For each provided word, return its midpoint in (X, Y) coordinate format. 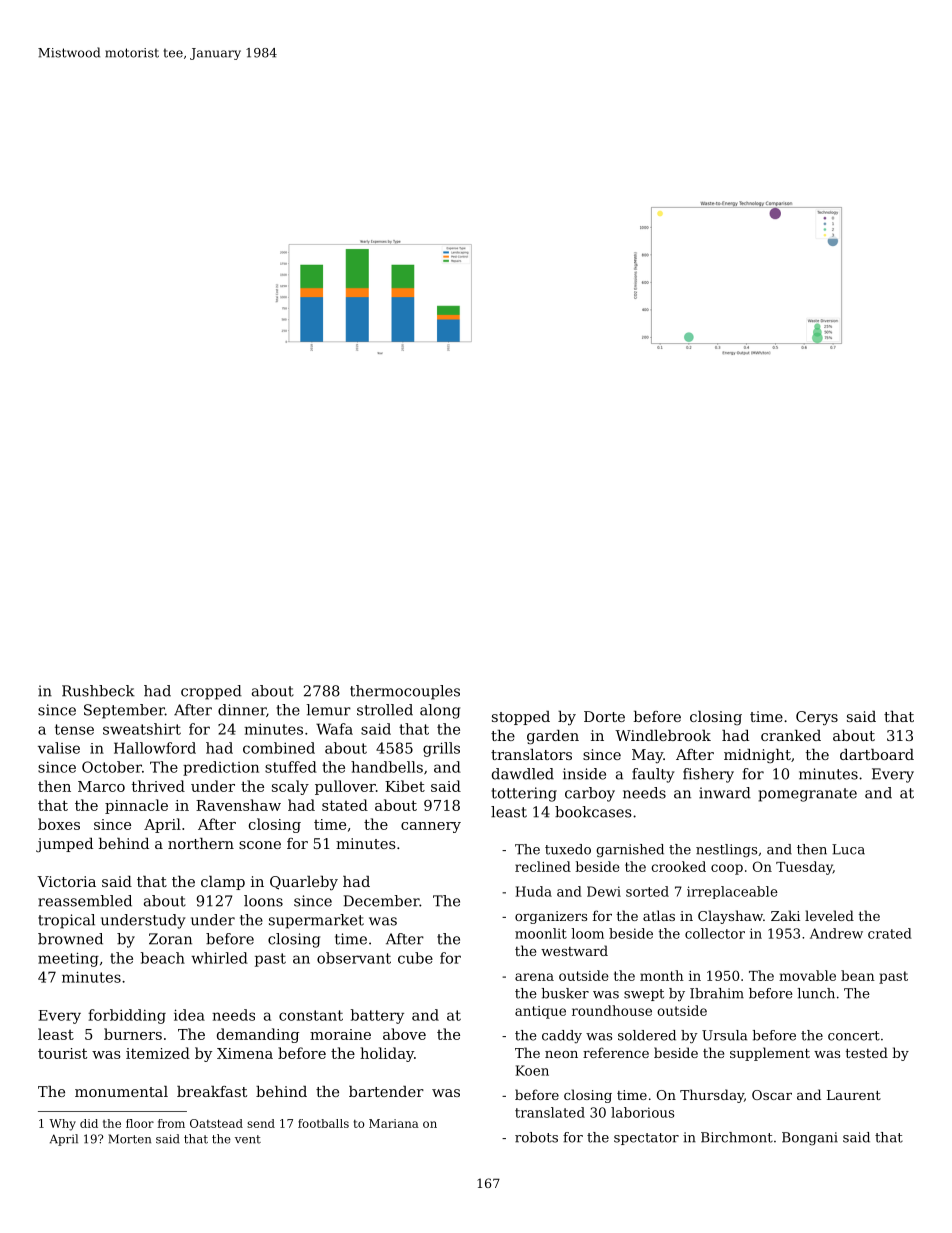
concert (854, 1036)
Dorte (604, 716)
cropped (211, 692)
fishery (708, 775)
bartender (386, 1091)
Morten (130, 1139)
